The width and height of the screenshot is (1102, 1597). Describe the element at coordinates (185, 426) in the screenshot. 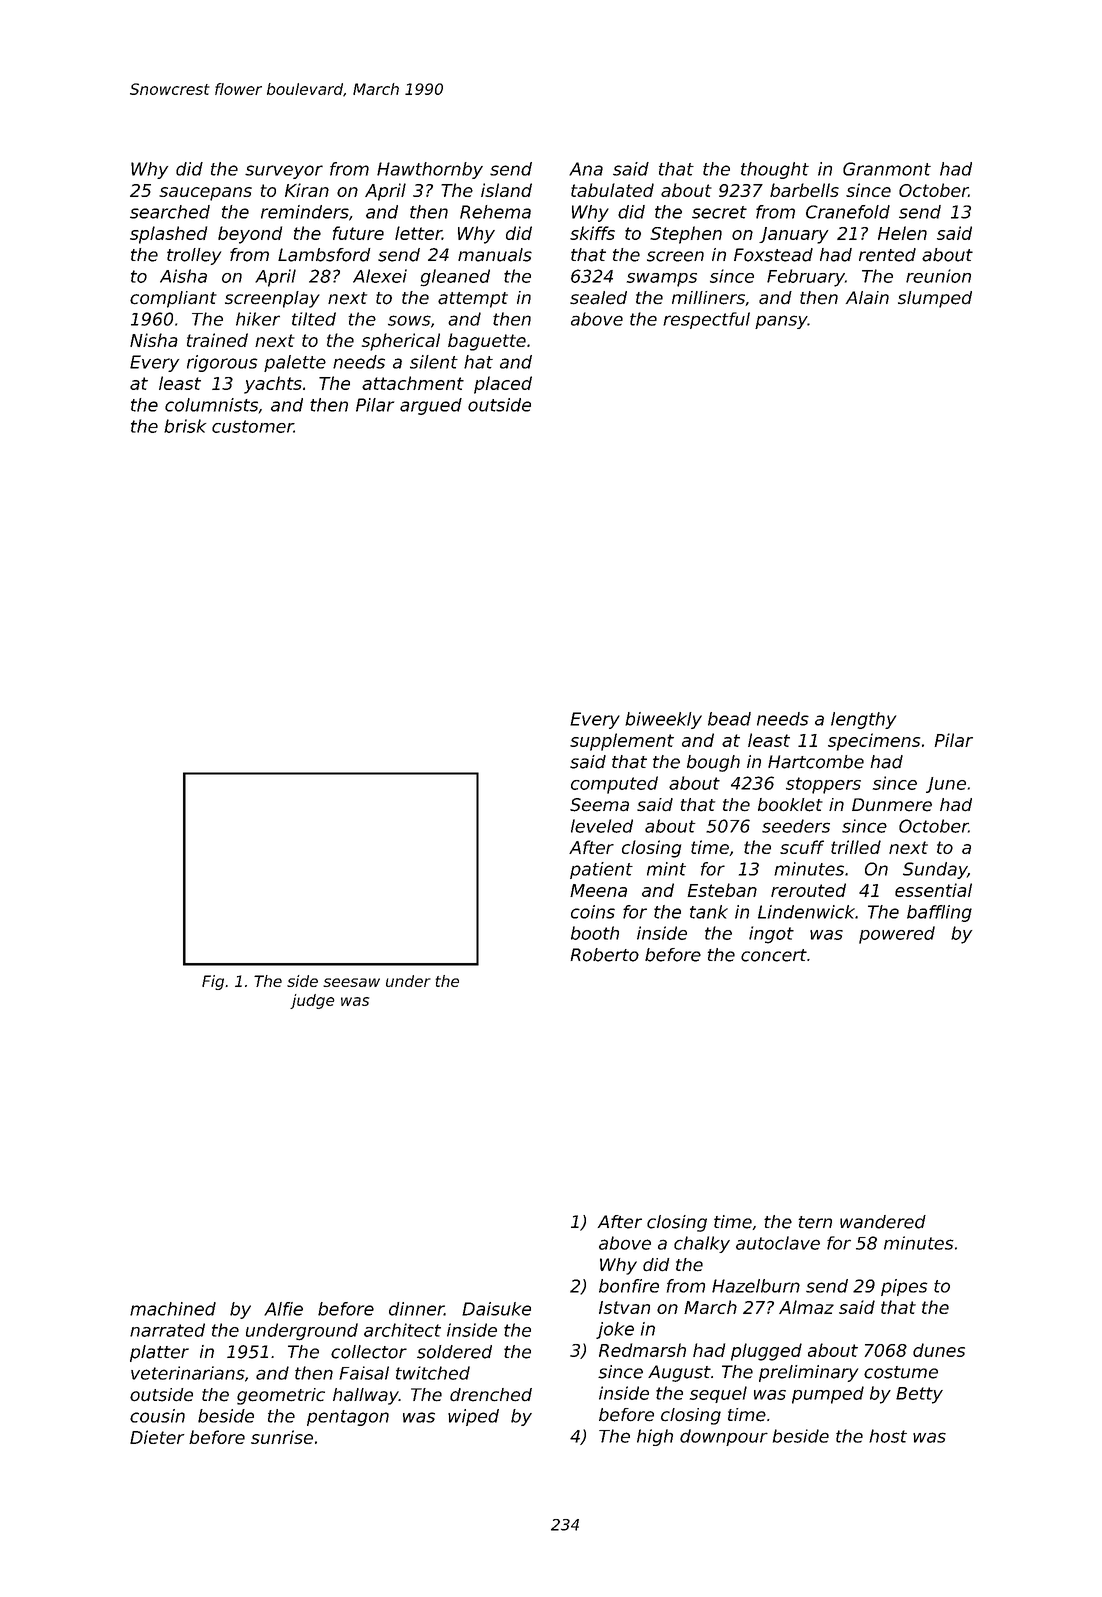

I see `brisk` at that location.
